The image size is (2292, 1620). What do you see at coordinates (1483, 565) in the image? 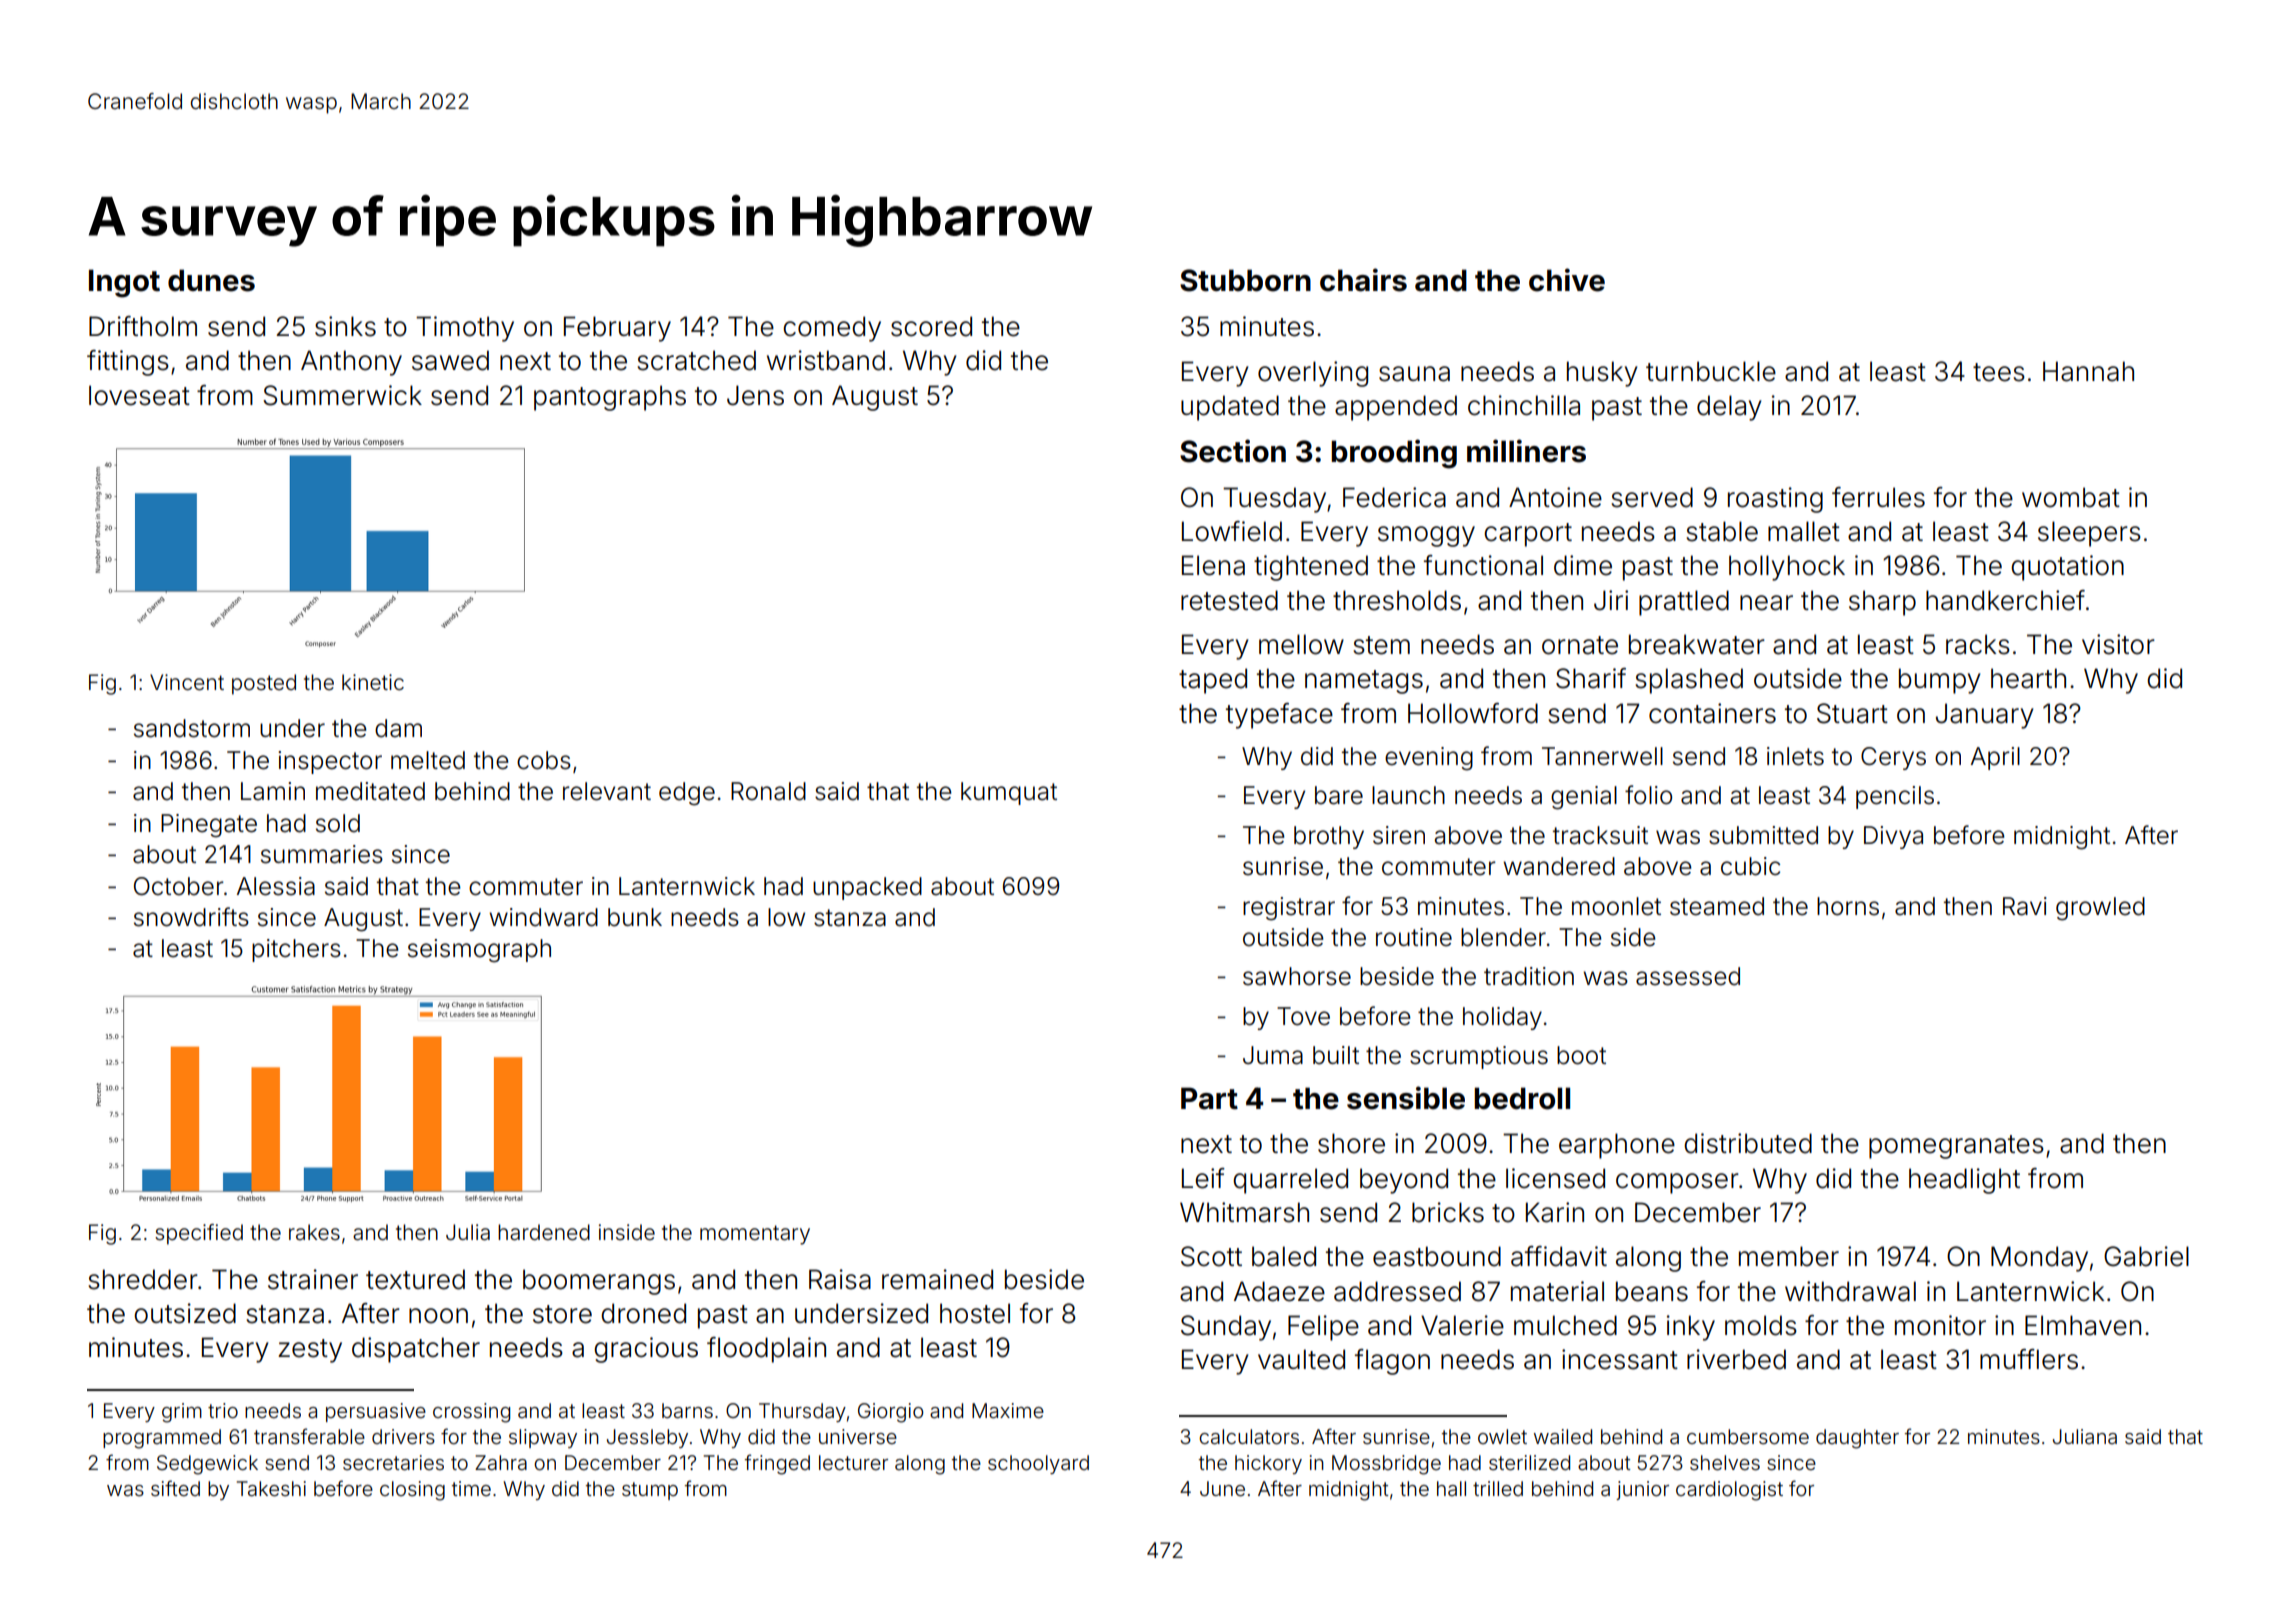
I see `functional` at bounding box center [1483, 565].
